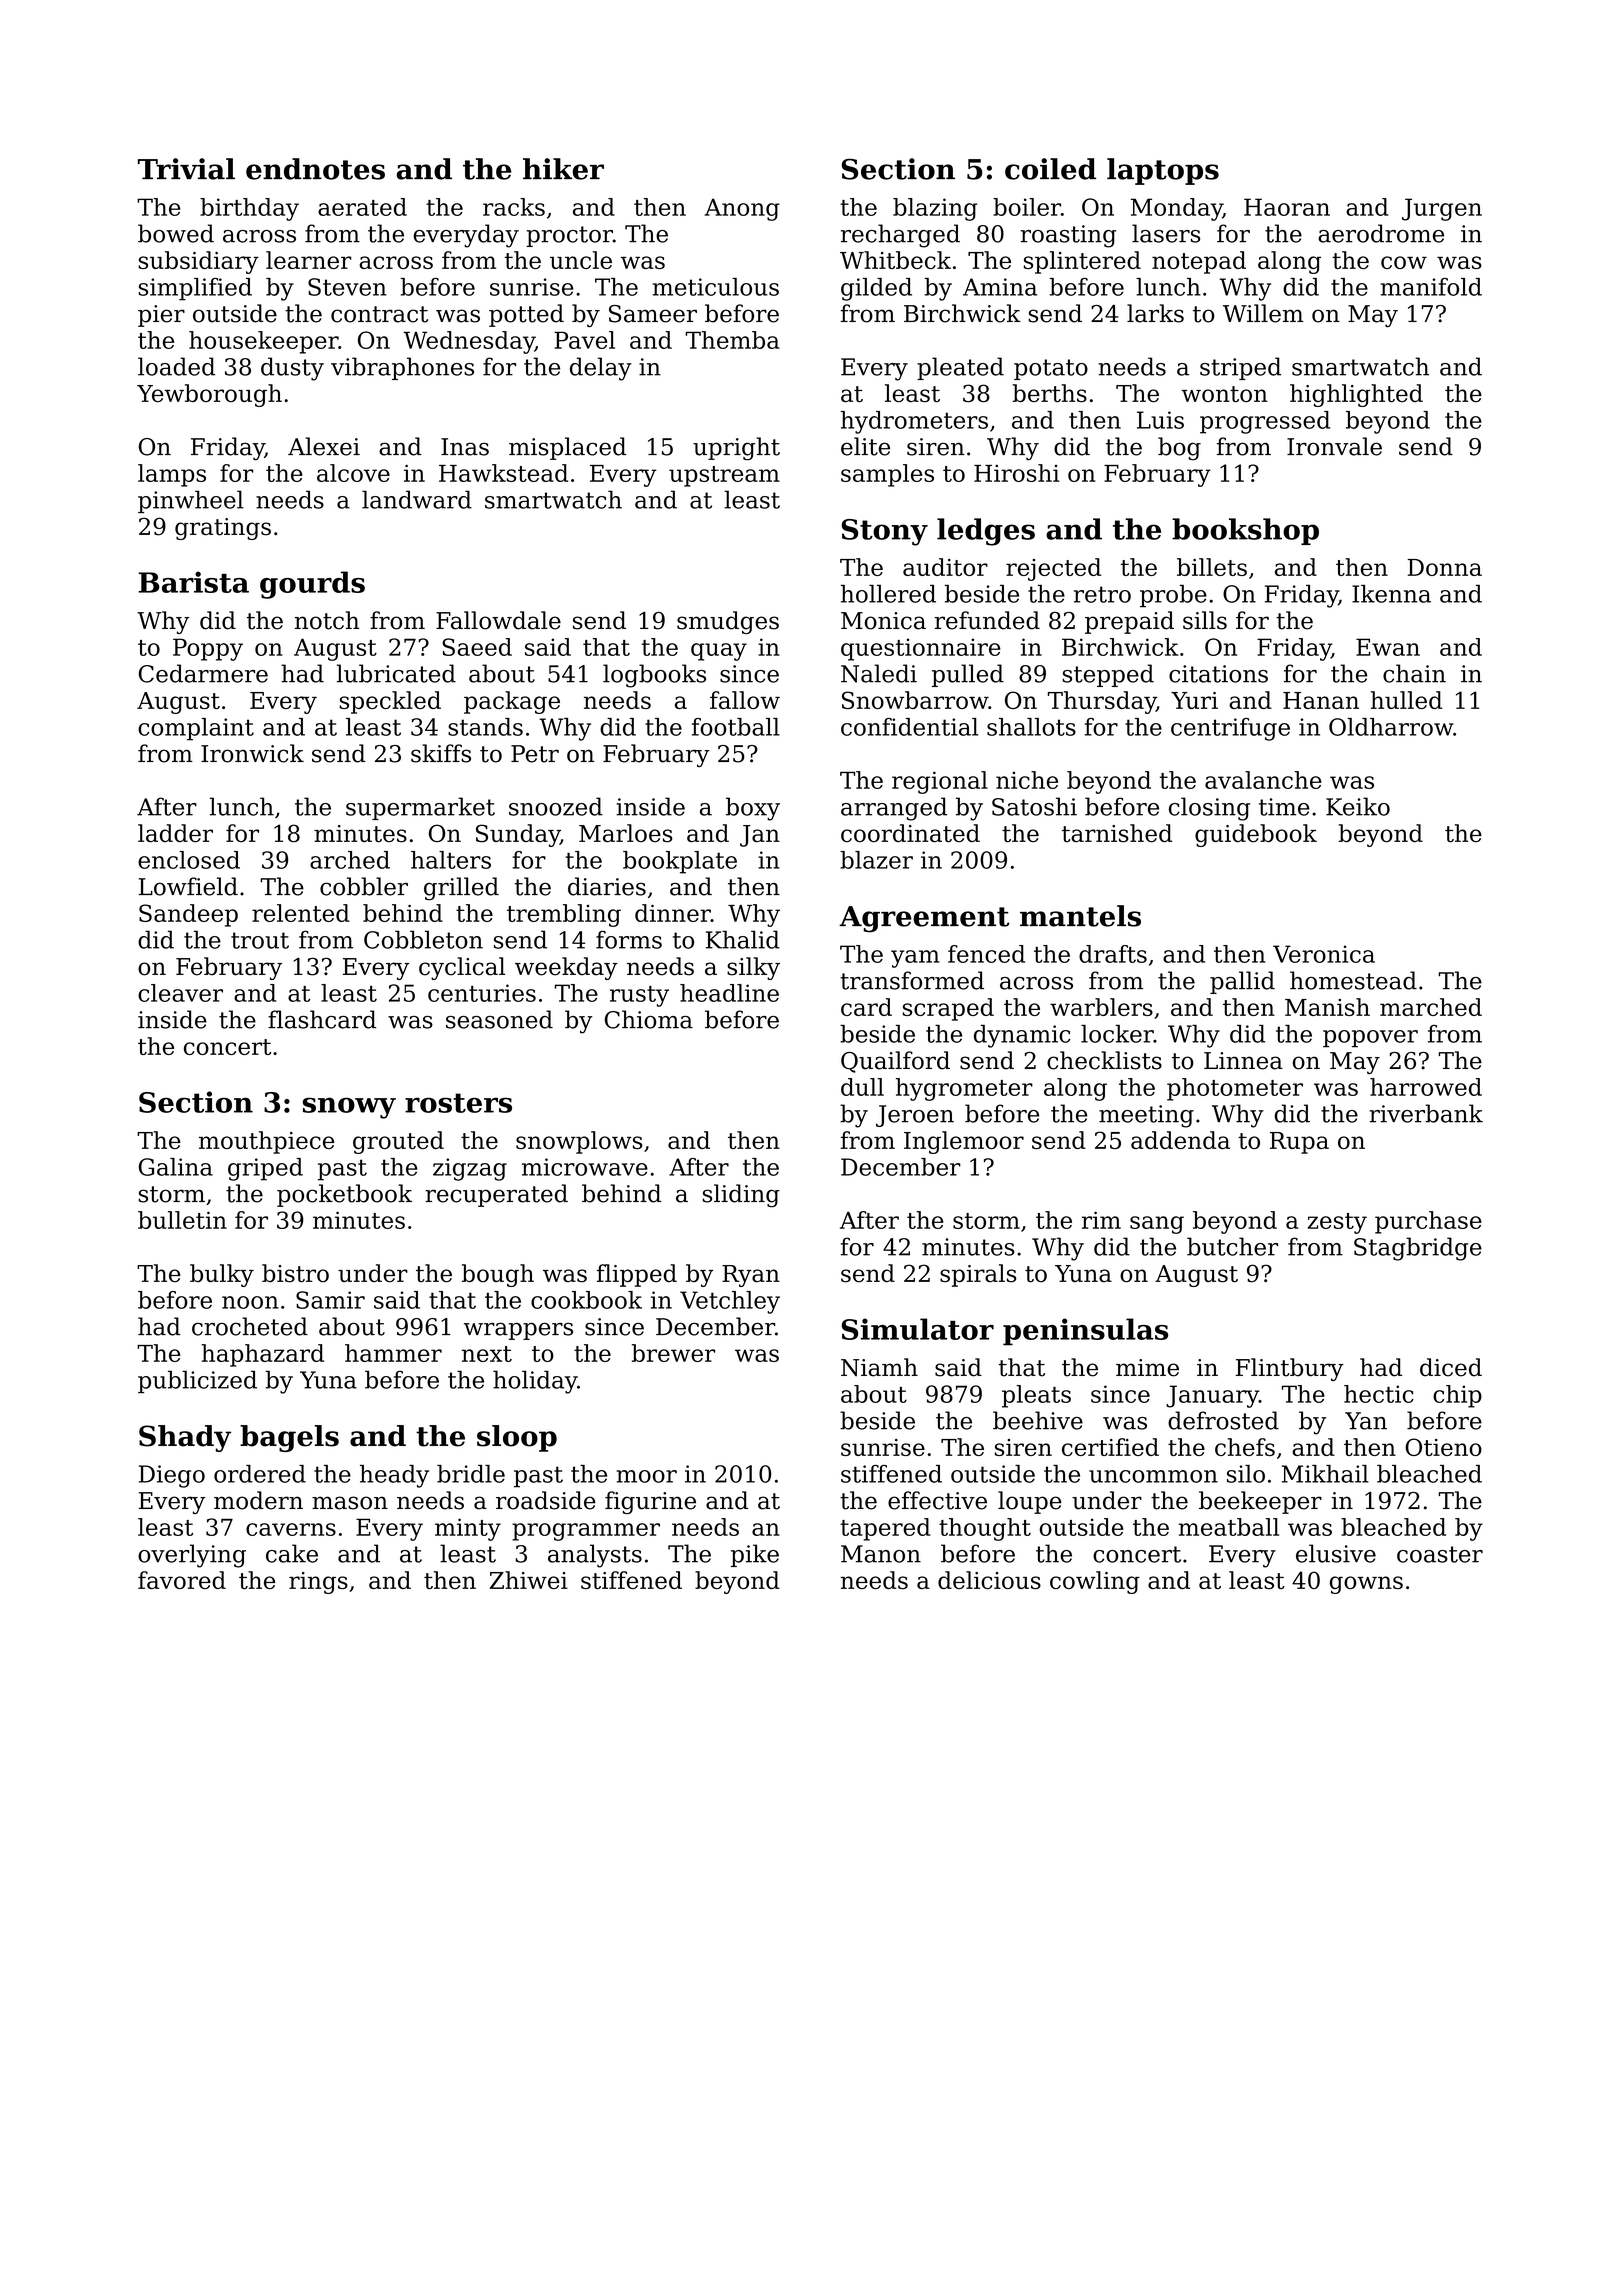  Describe the element at coordinates (266, 1142) in the image. I see `mouthpiece` at that location.
